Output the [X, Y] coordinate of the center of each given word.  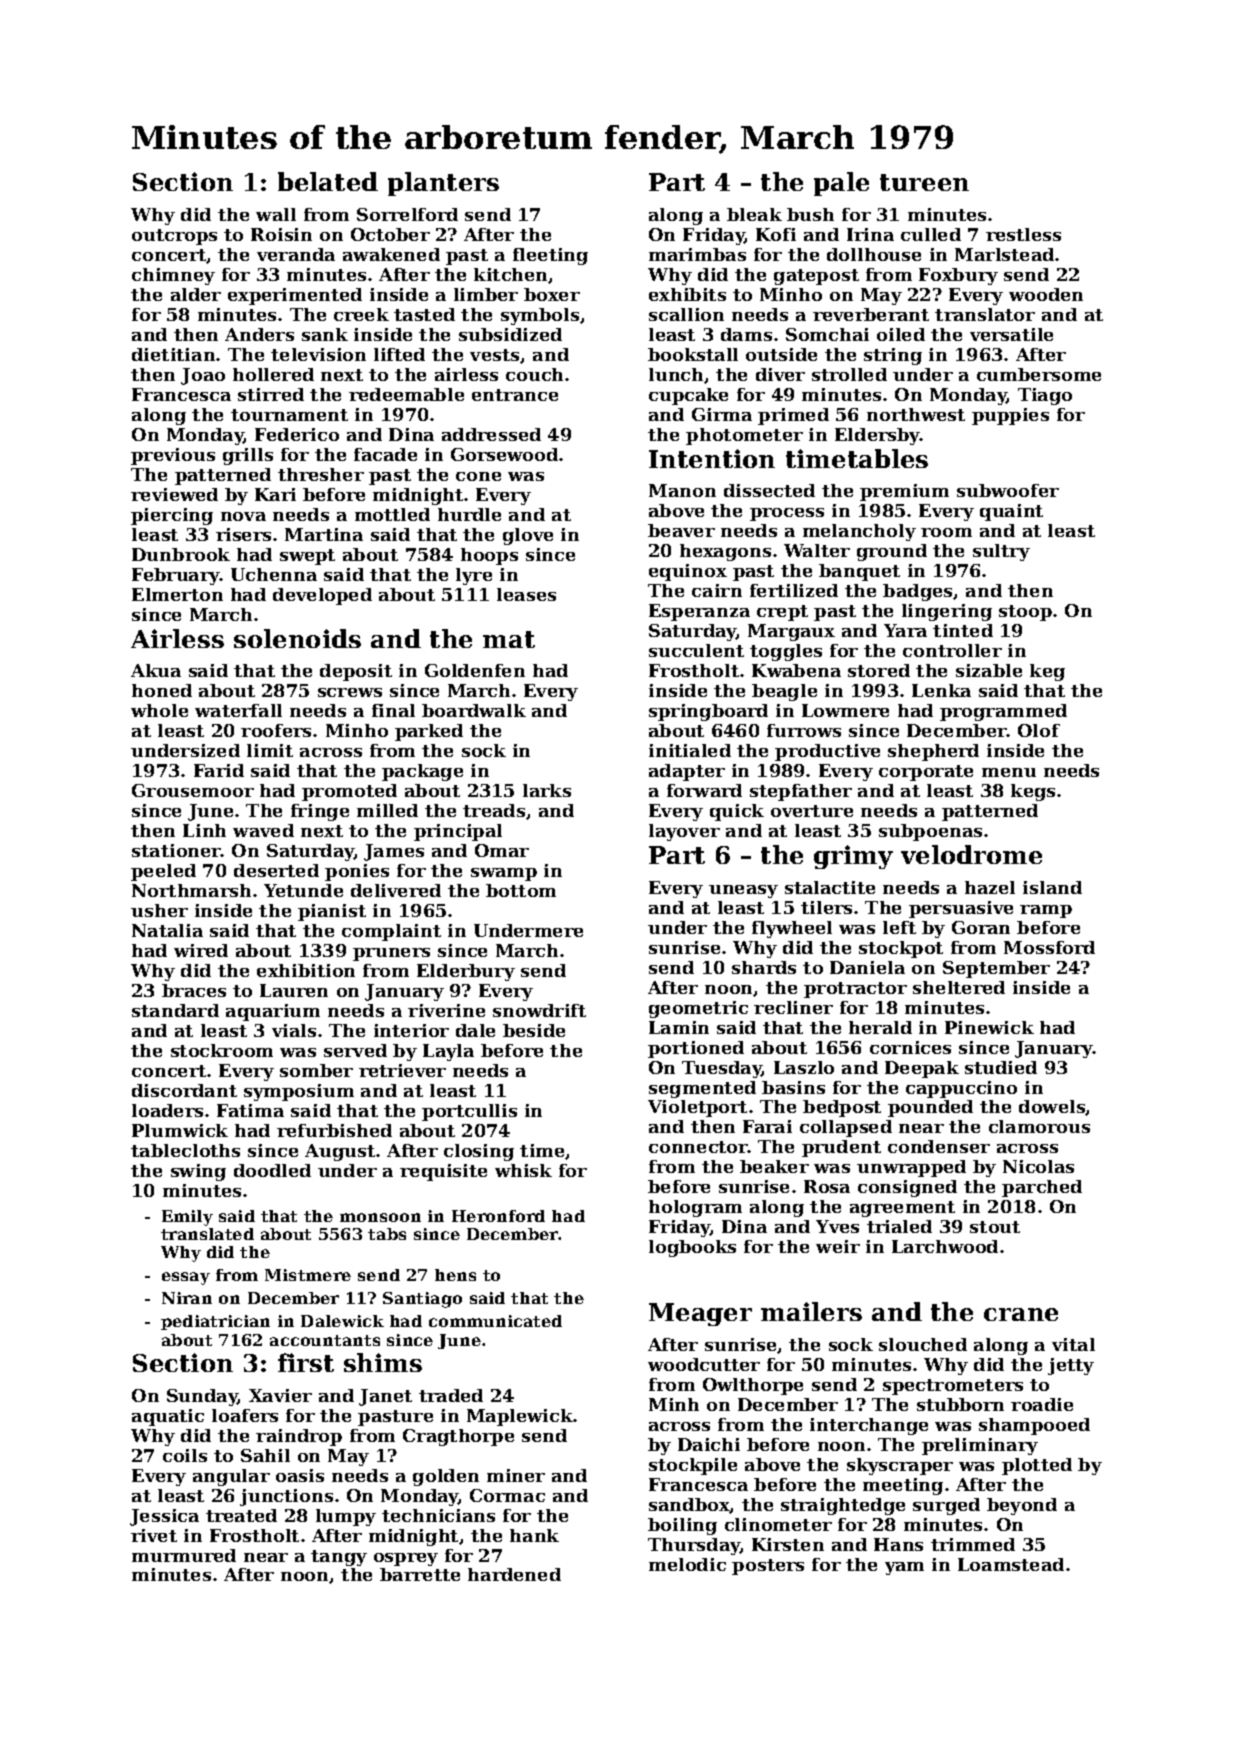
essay [186, 1278]
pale [841, 184]
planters [443, 184]
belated [328, 181]
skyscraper [900, 1466]
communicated [495, 1321]
